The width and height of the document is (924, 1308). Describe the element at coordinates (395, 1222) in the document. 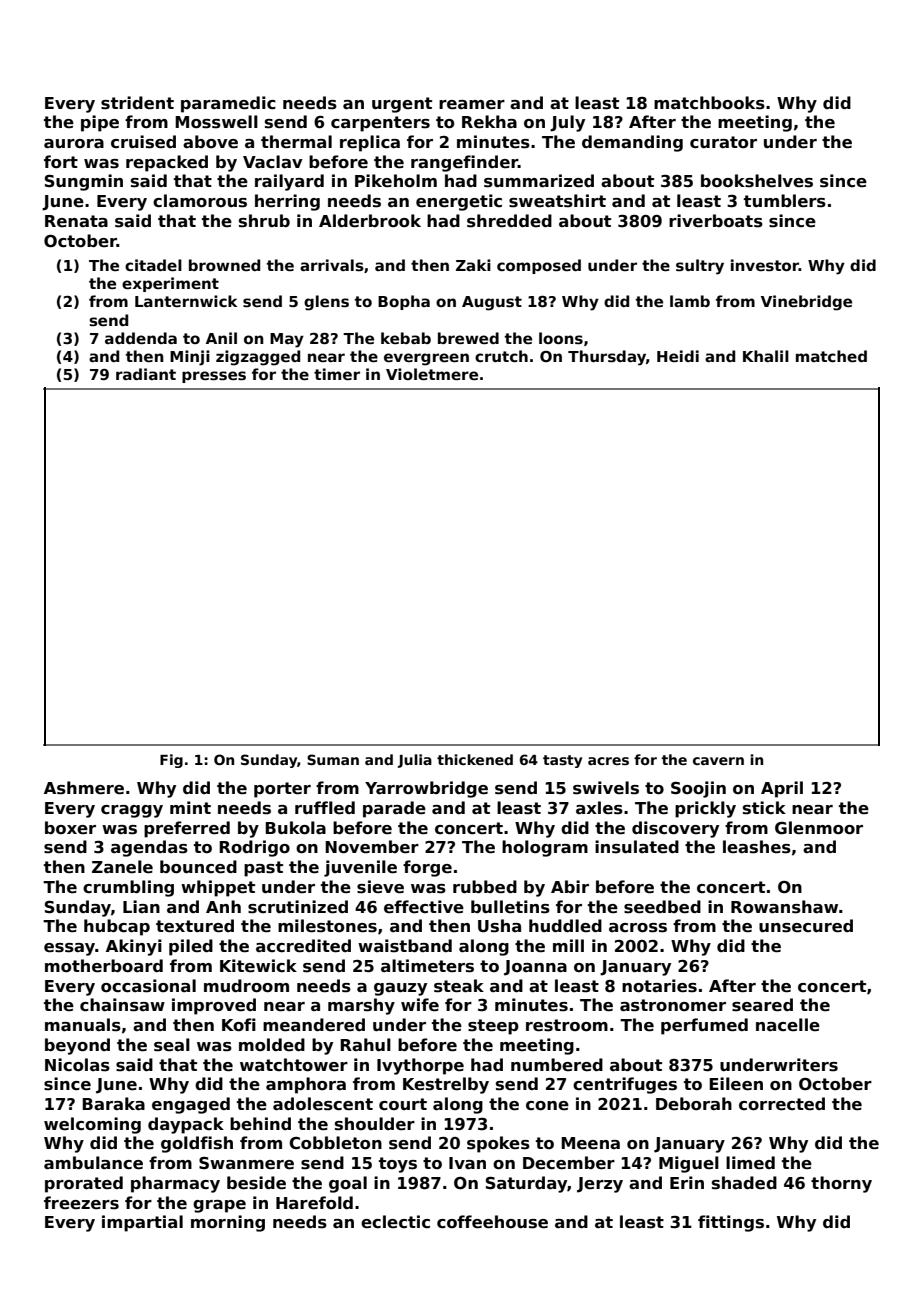

I see `eclectic` at that location.
